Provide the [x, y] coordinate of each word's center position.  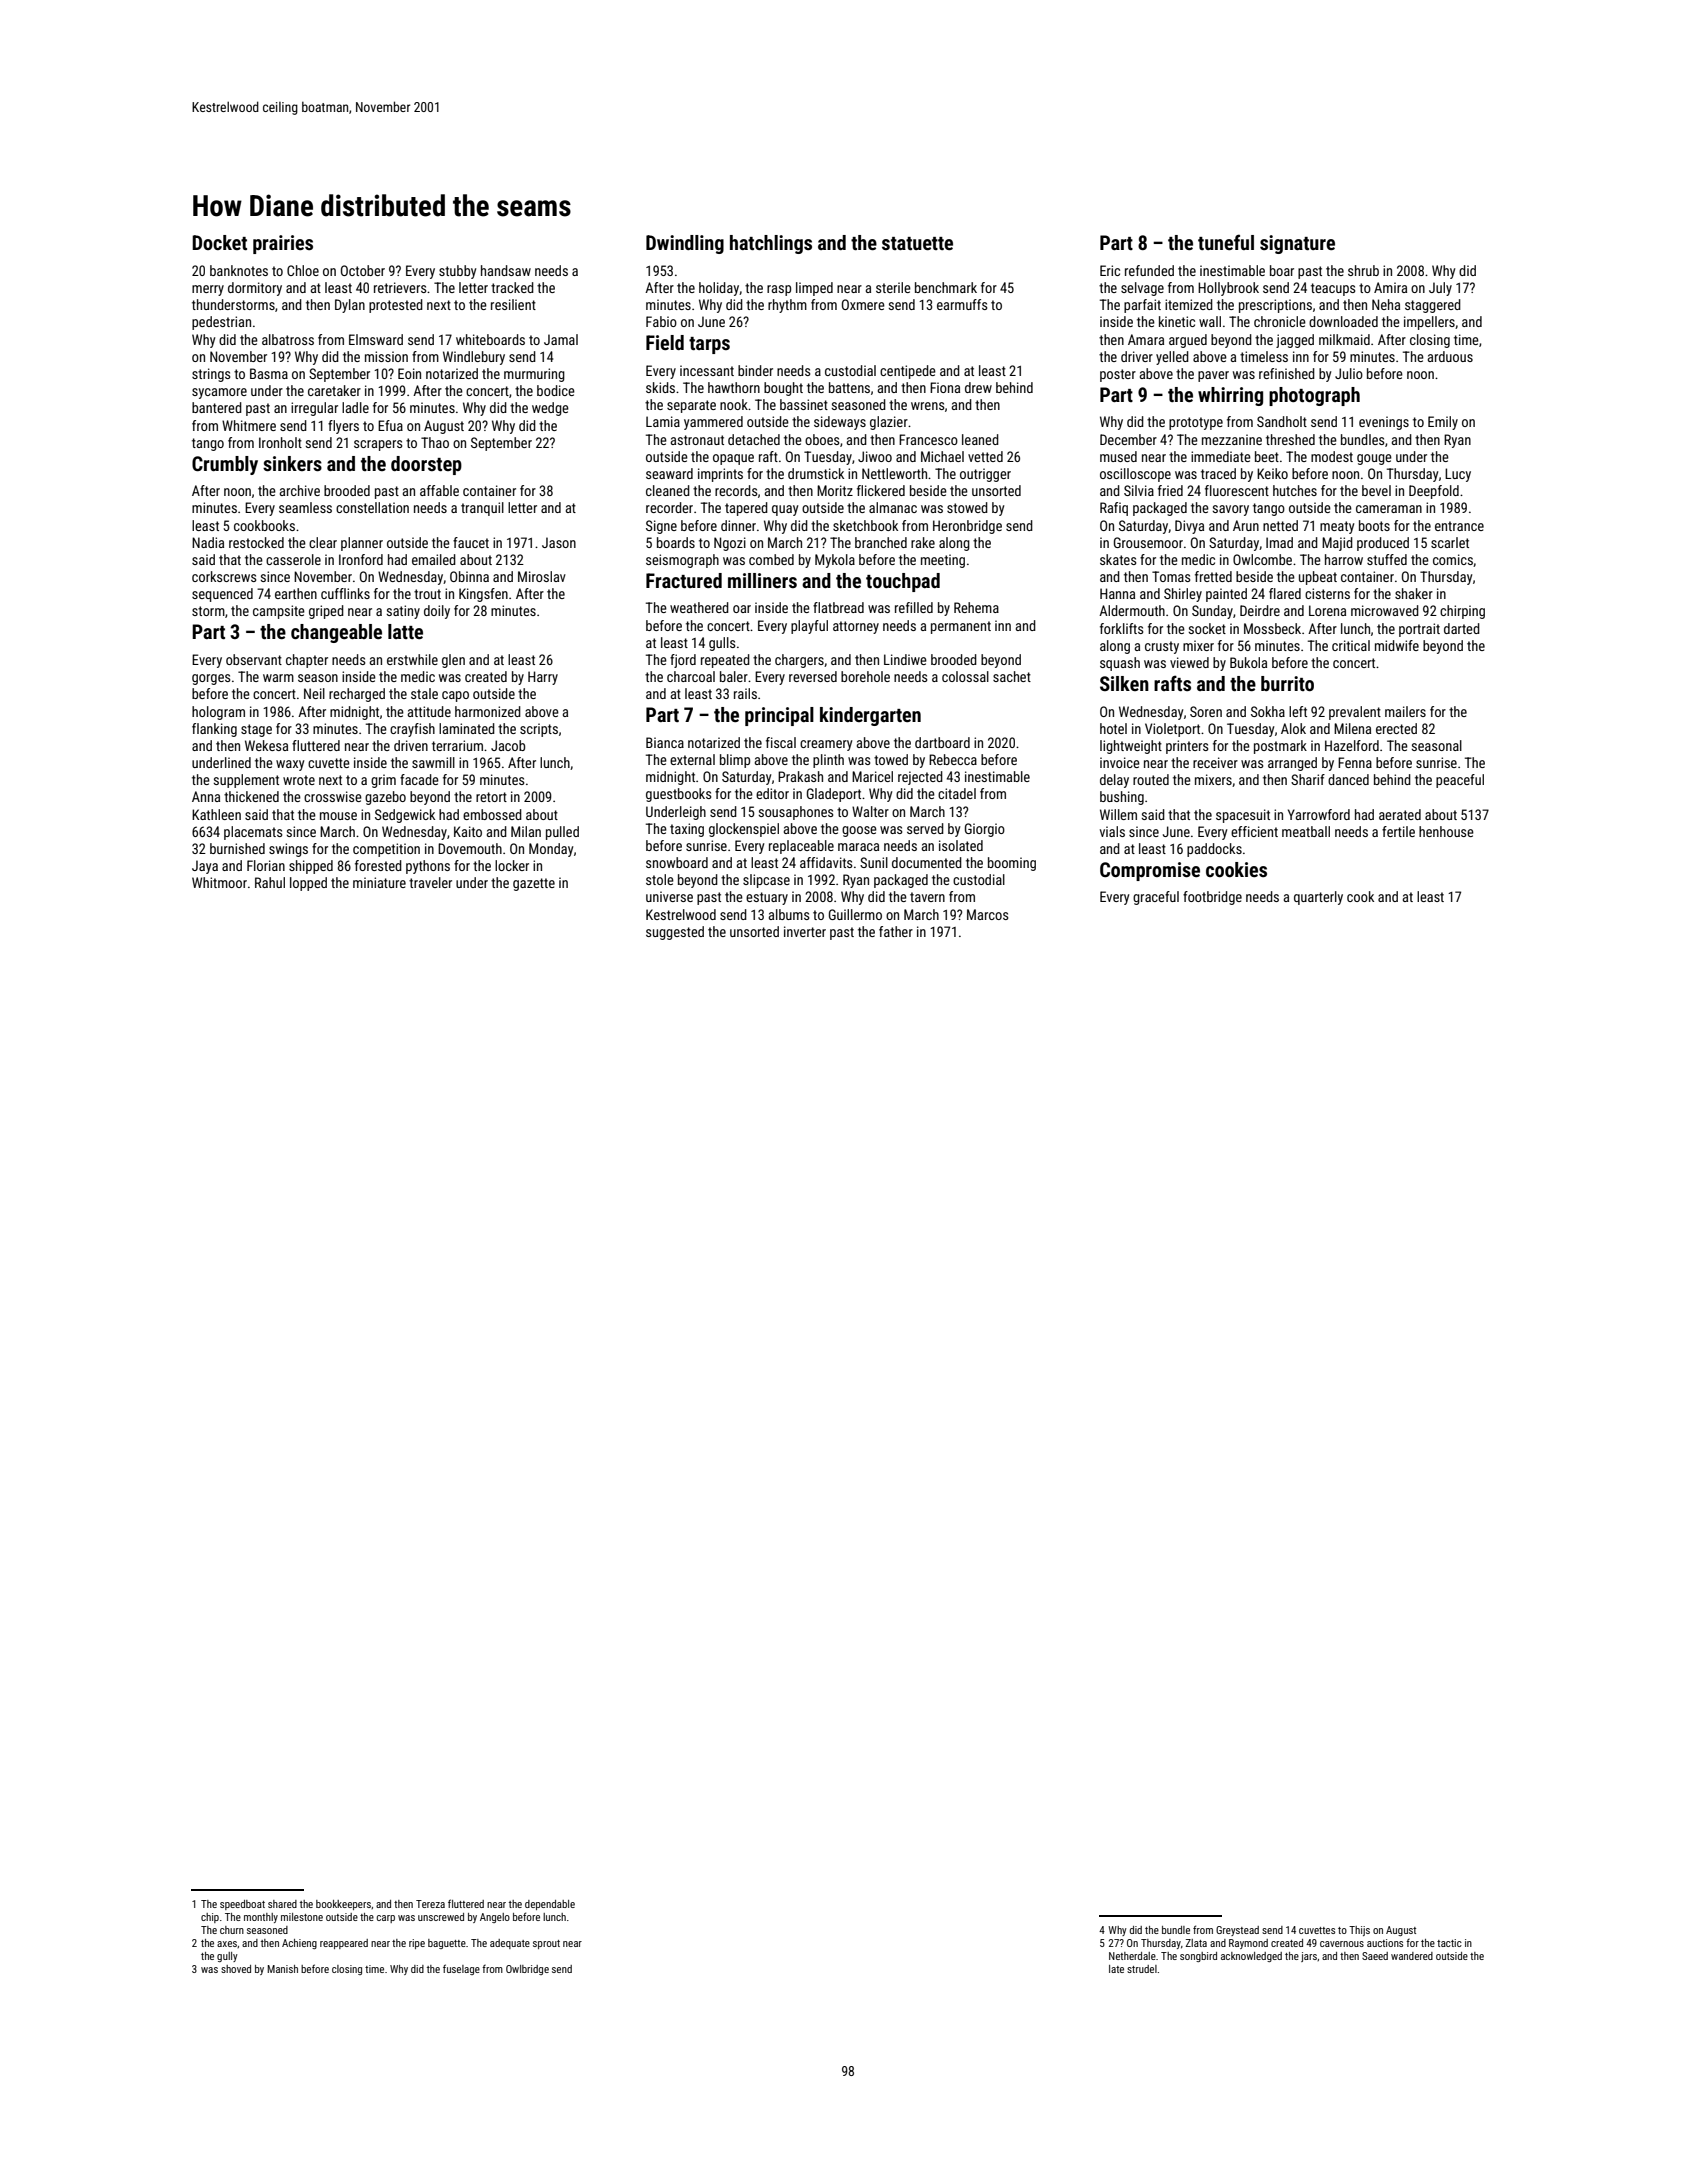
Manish [282, 1969]
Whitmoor [219, 882]
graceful [1156, 898]
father [896, 931]
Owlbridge [527, 1970]
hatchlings [771, 244]
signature [1297, 244]
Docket [219, 242]
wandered [1412, 1956]
